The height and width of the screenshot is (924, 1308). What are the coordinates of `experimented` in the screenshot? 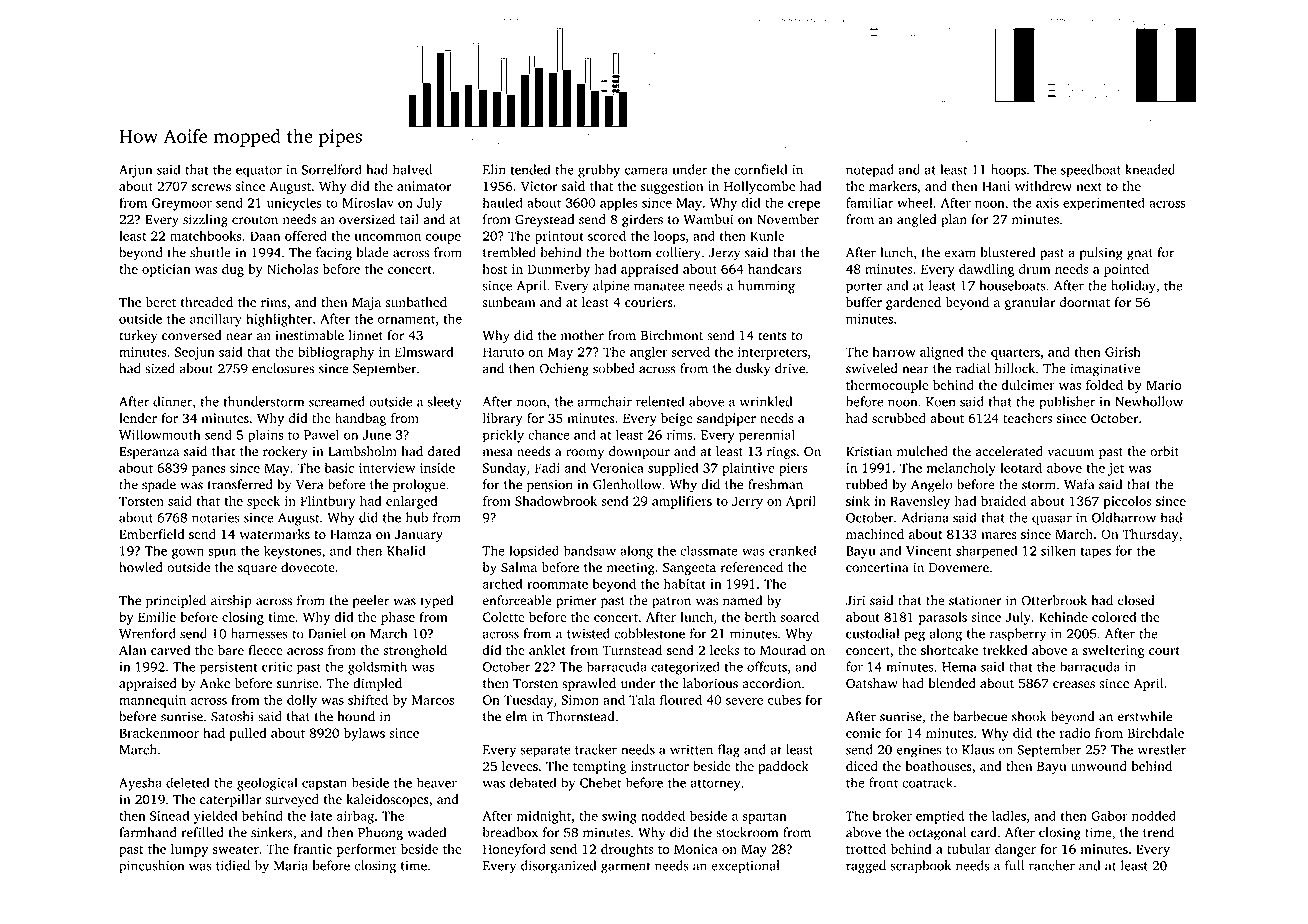 It's located at (1104, 204).
